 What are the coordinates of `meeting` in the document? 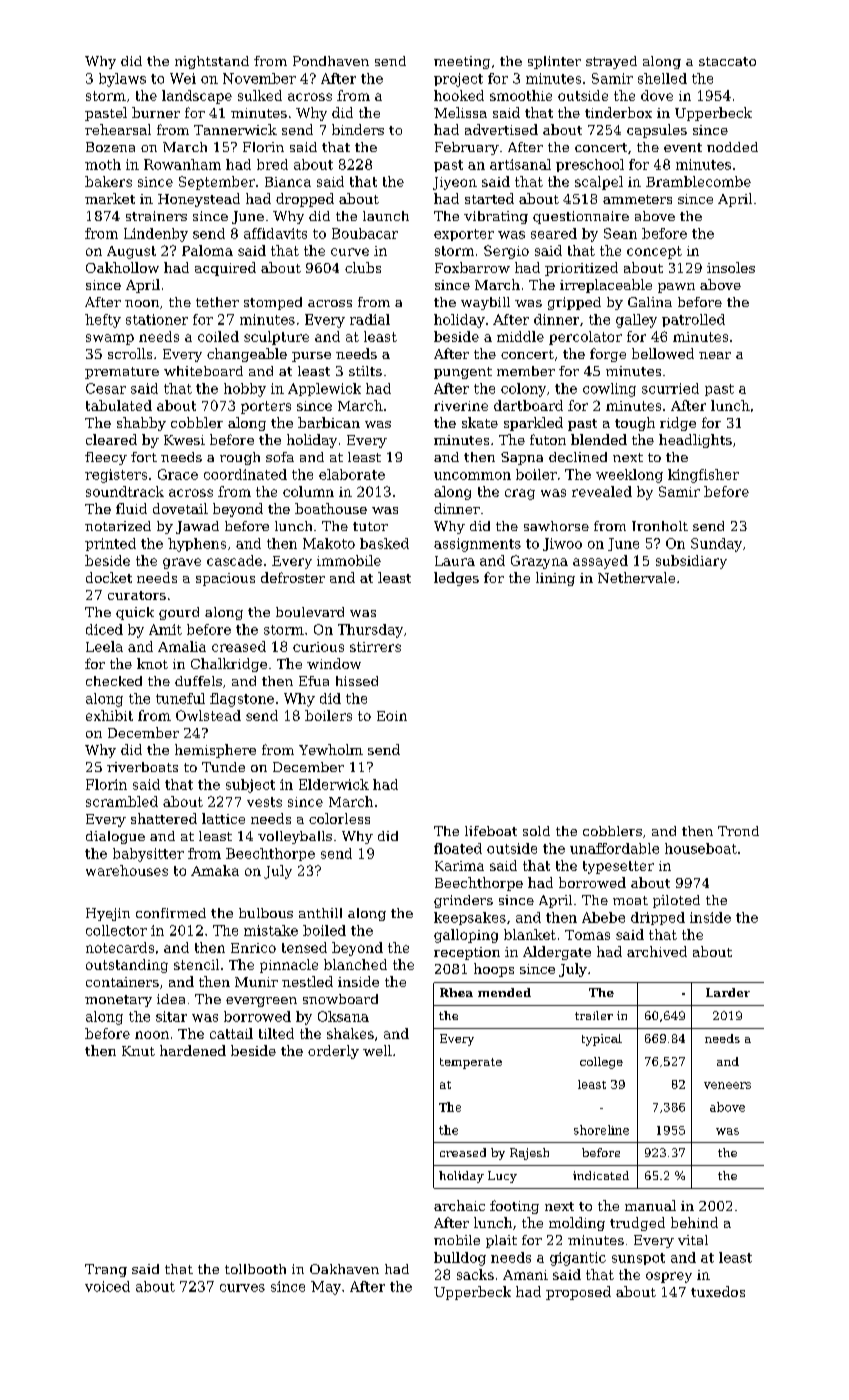 It's located at (462, 62).
